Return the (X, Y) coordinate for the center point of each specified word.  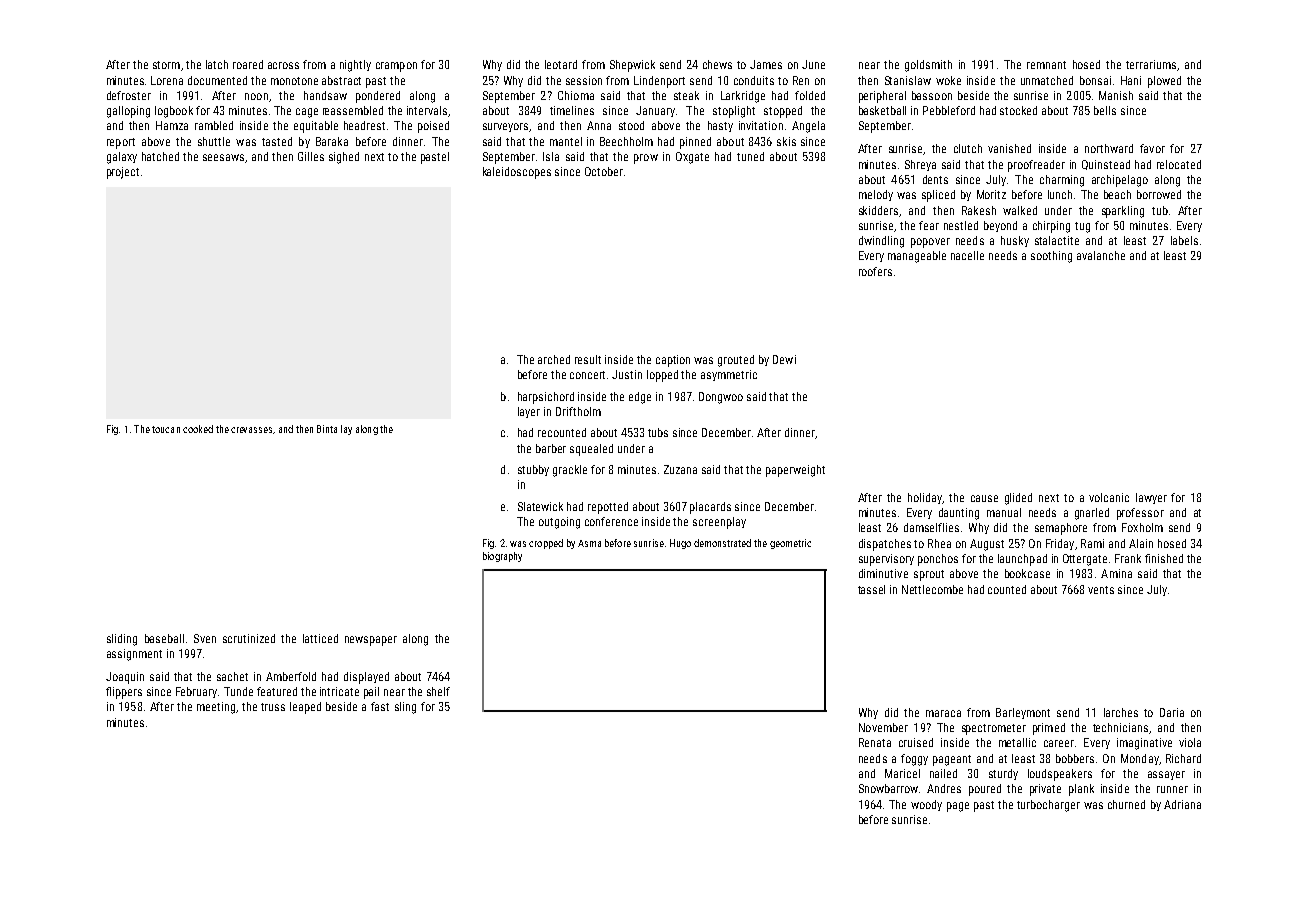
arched (554, 359)
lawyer (1151, 498)
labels (1184, 240)
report (121, 143)
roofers (875, 271)
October (604, 171)
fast (380, 706)
